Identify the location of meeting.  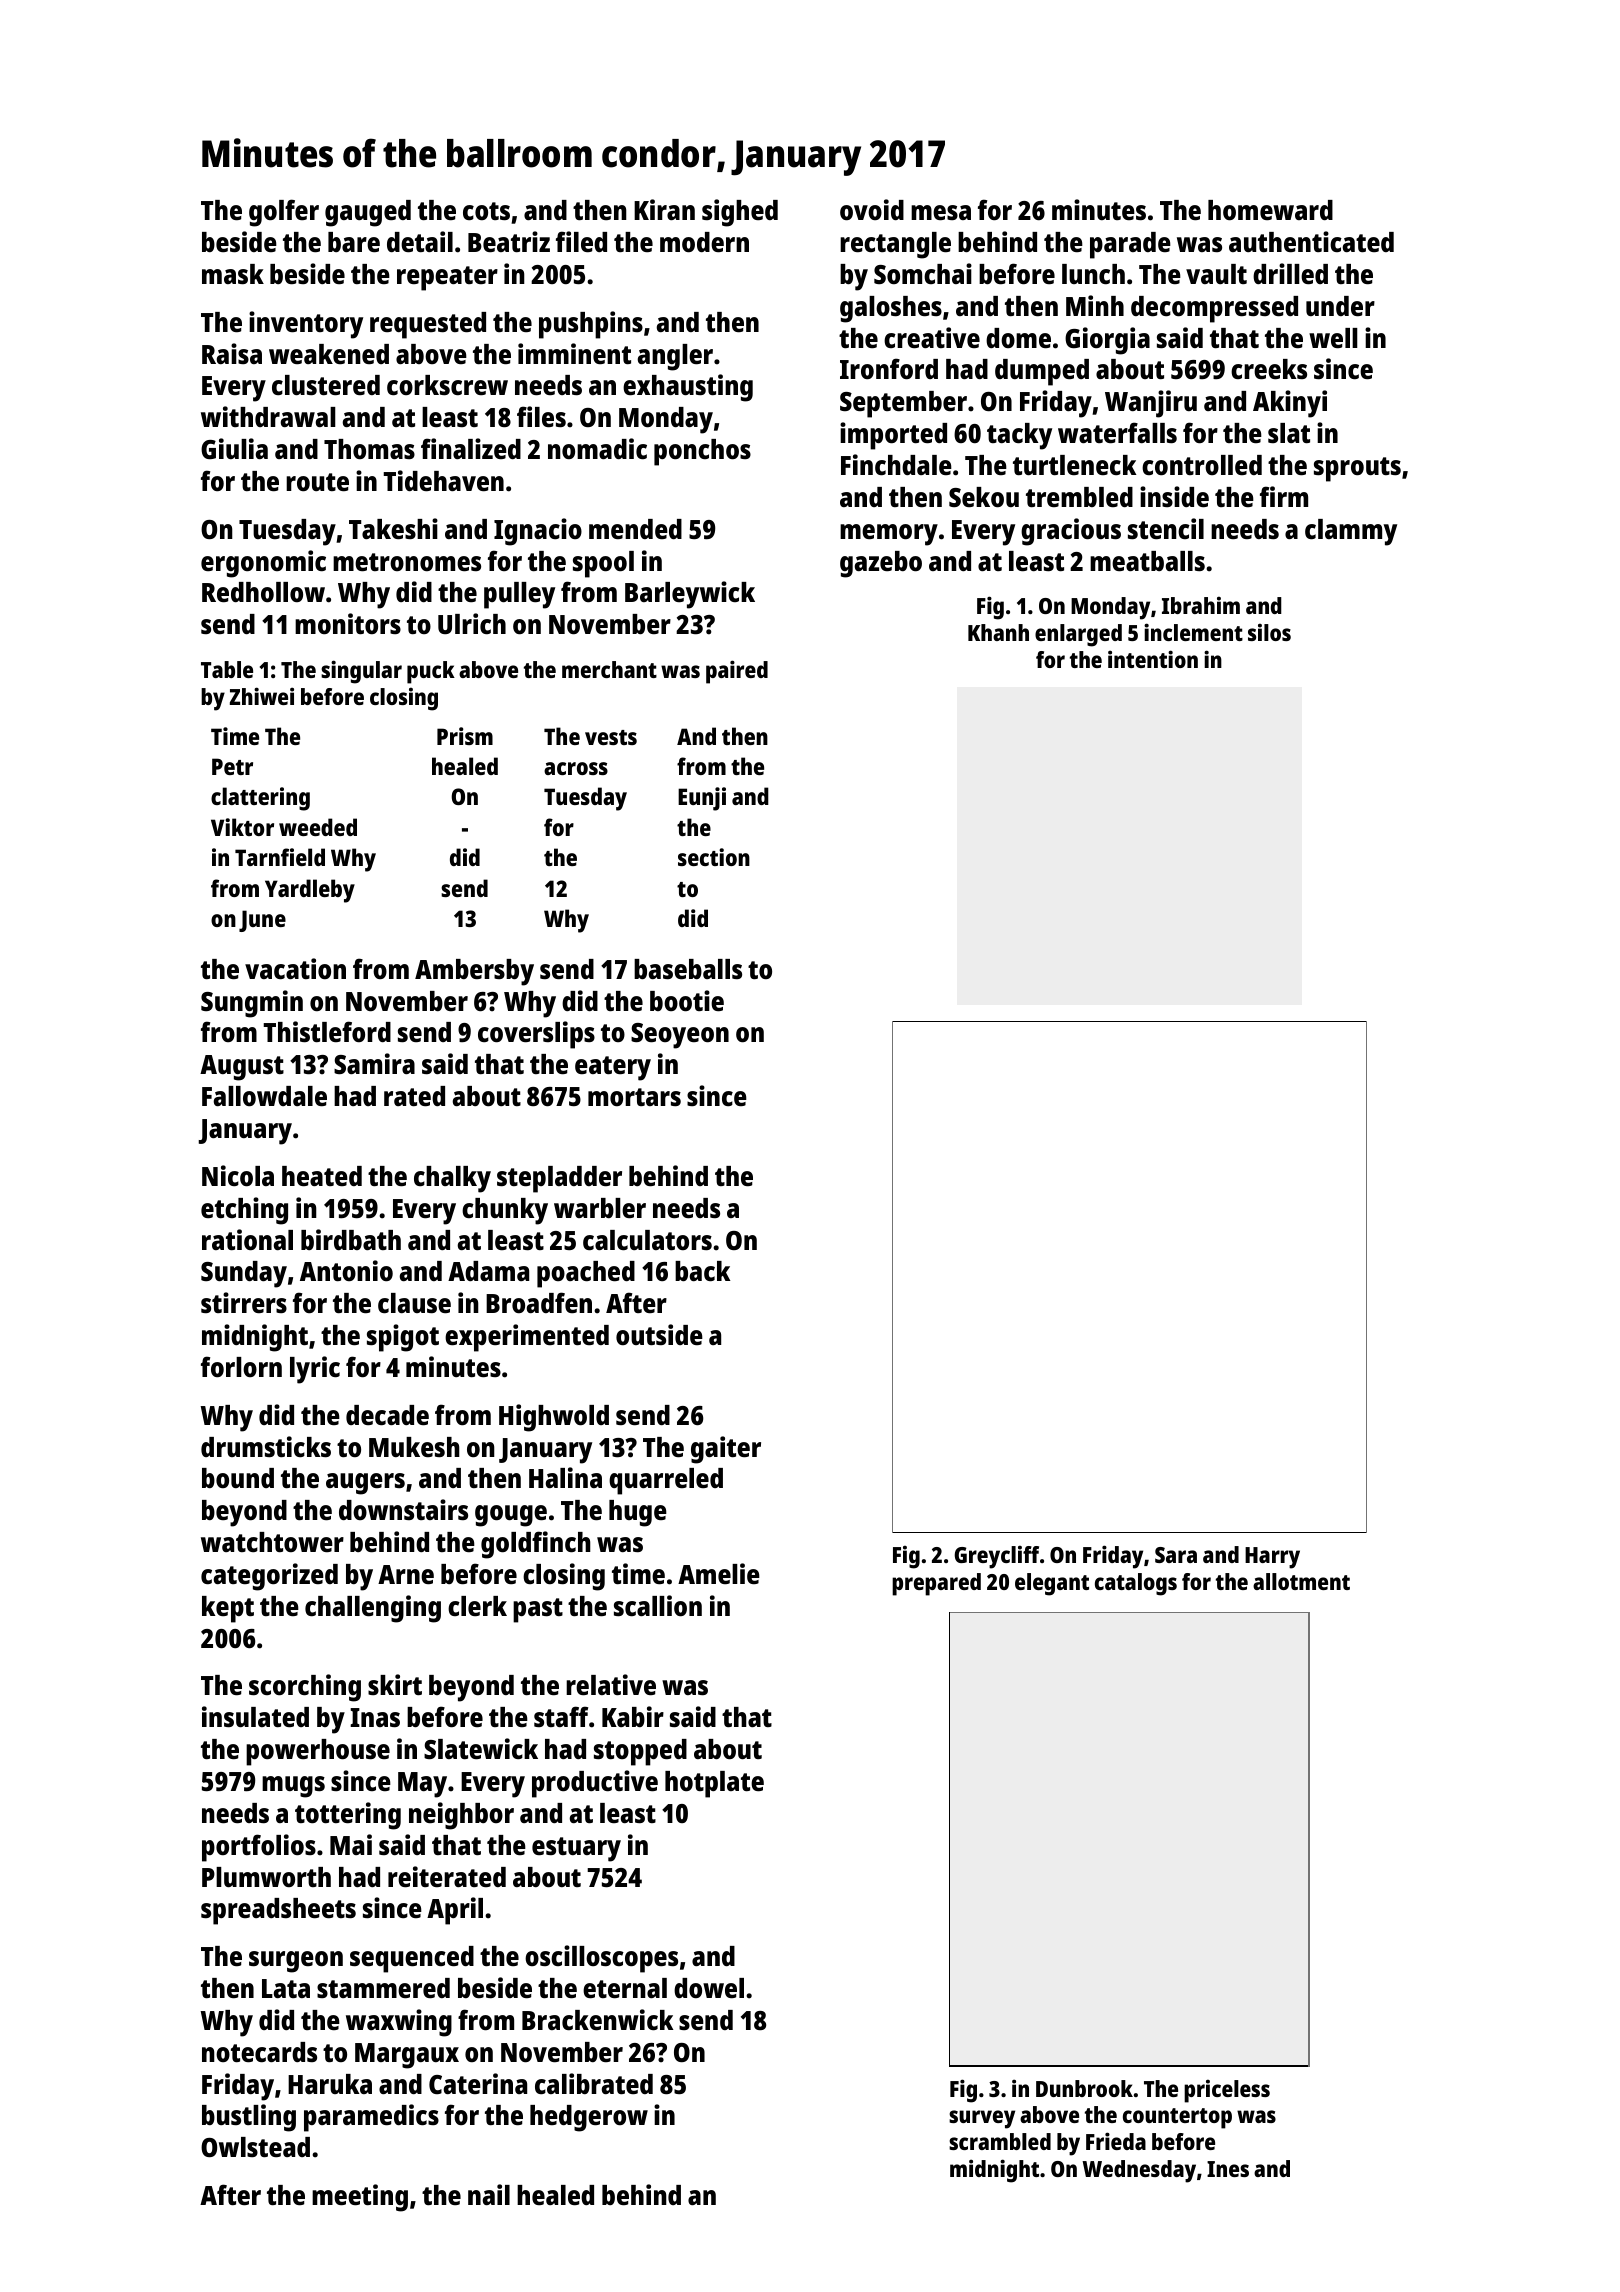
(360, 2198).
